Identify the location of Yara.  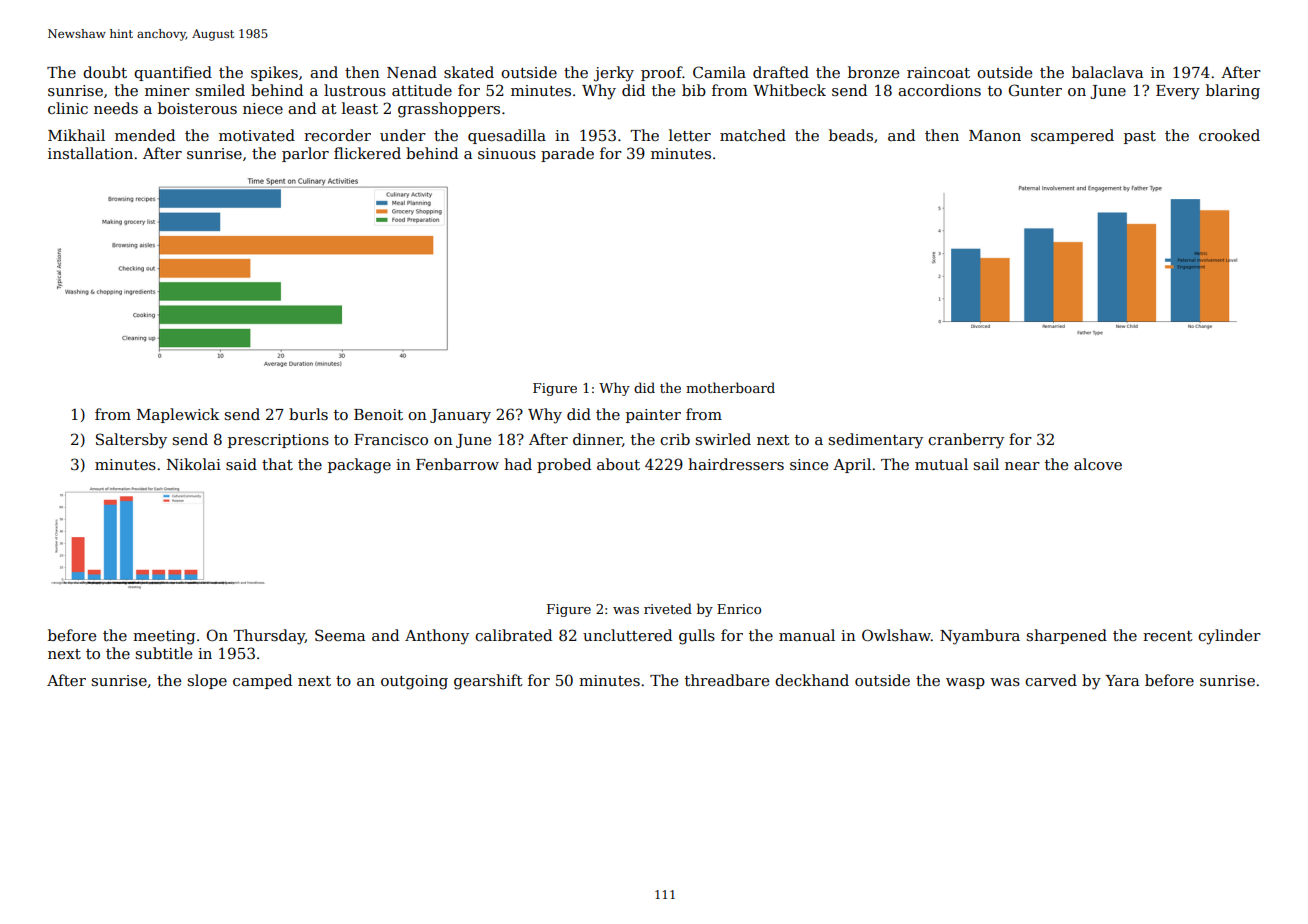
(1122, 680).
